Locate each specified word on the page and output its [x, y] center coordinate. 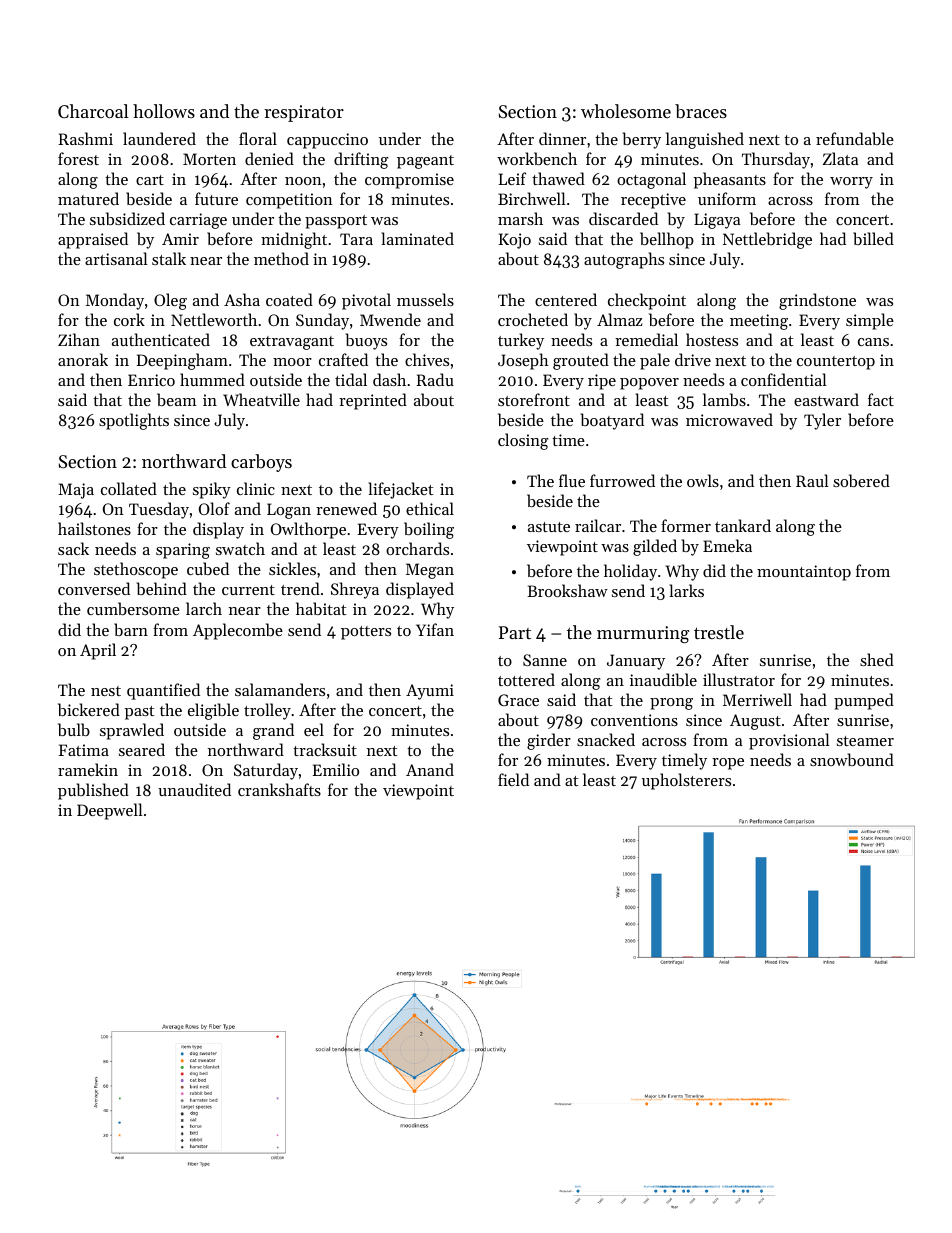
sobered [861, 480]
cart [150, 180]
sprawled [132, 731]
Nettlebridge [767, 240]
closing [523, 441]
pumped [864, 701]
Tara [356, 239]
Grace [518, 700]
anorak [83, 359]
